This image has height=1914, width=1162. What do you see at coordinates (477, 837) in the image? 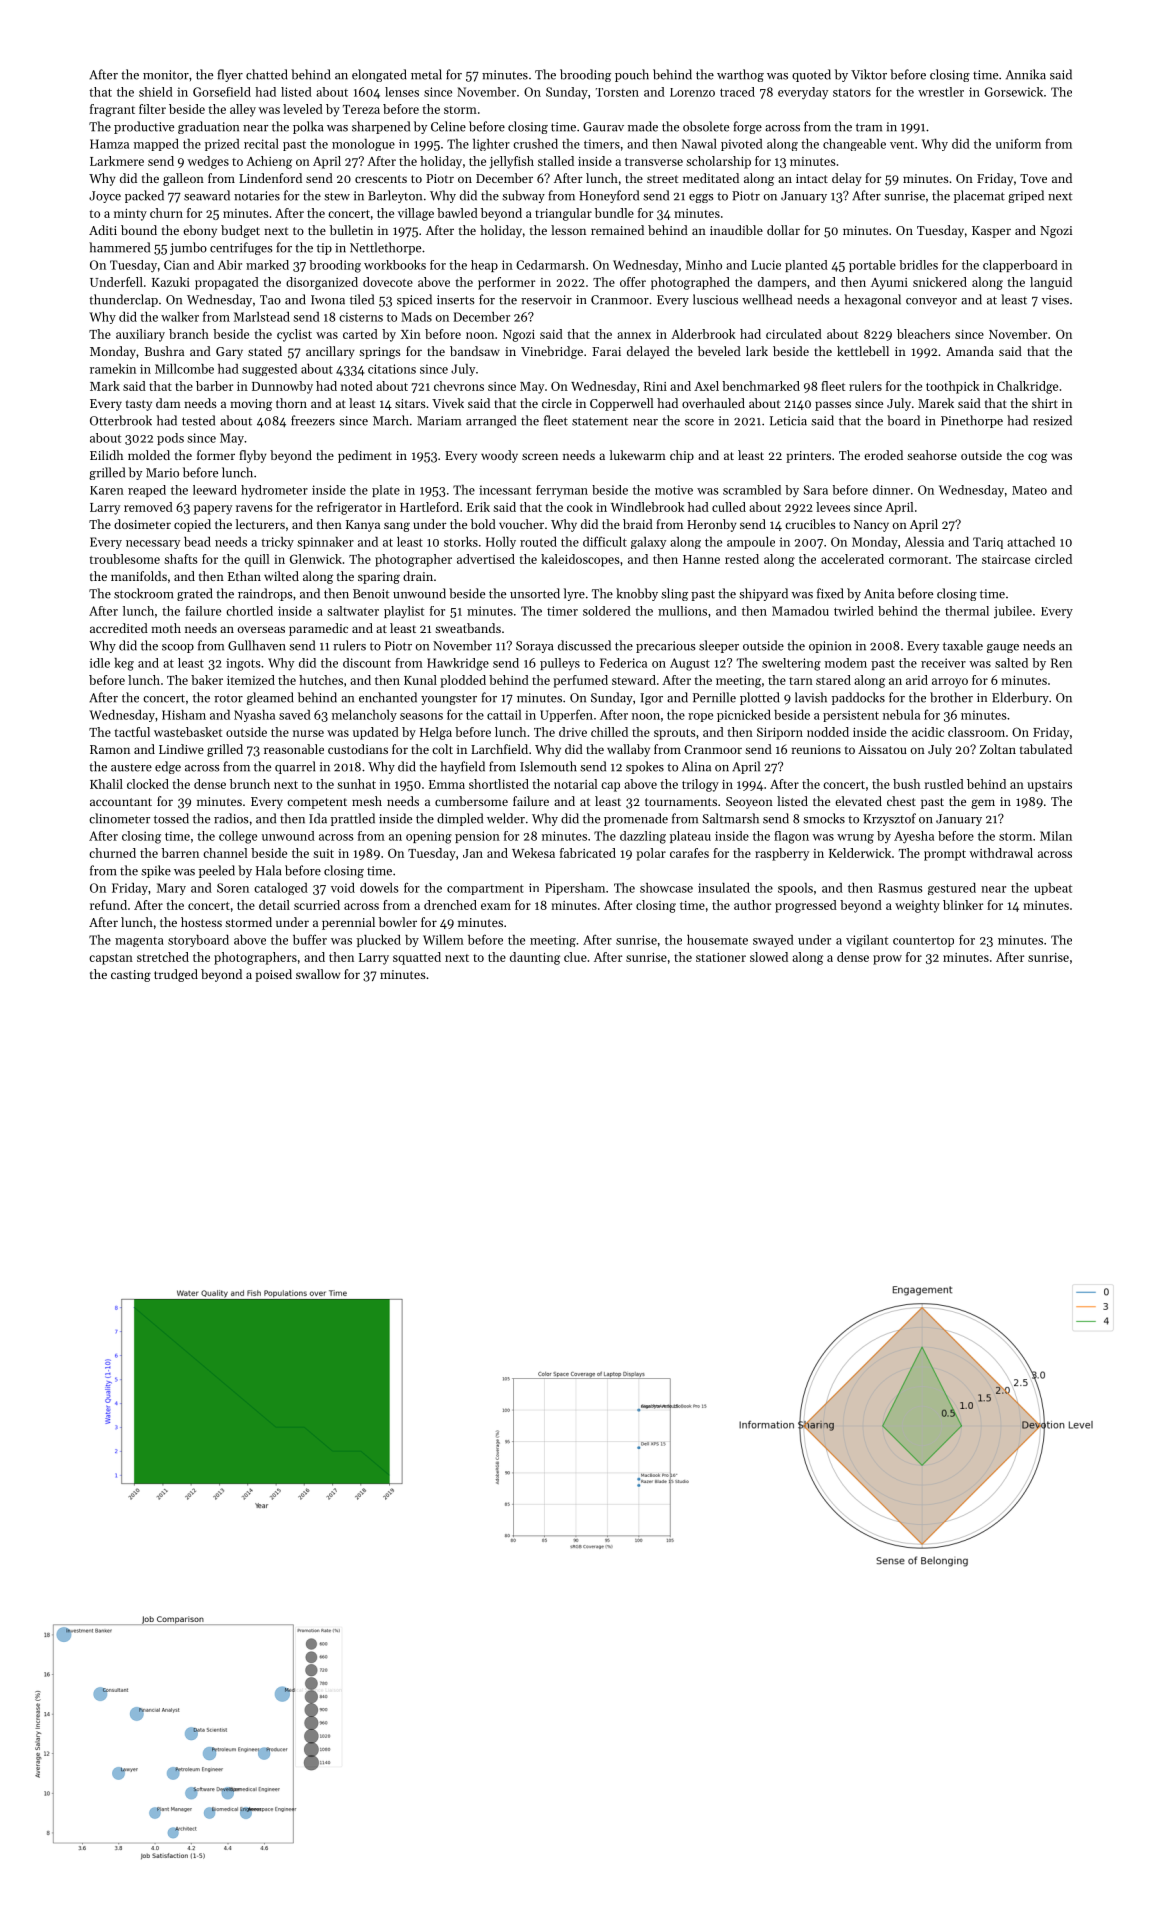
I see `pension` at bounding box center [477, 837].
